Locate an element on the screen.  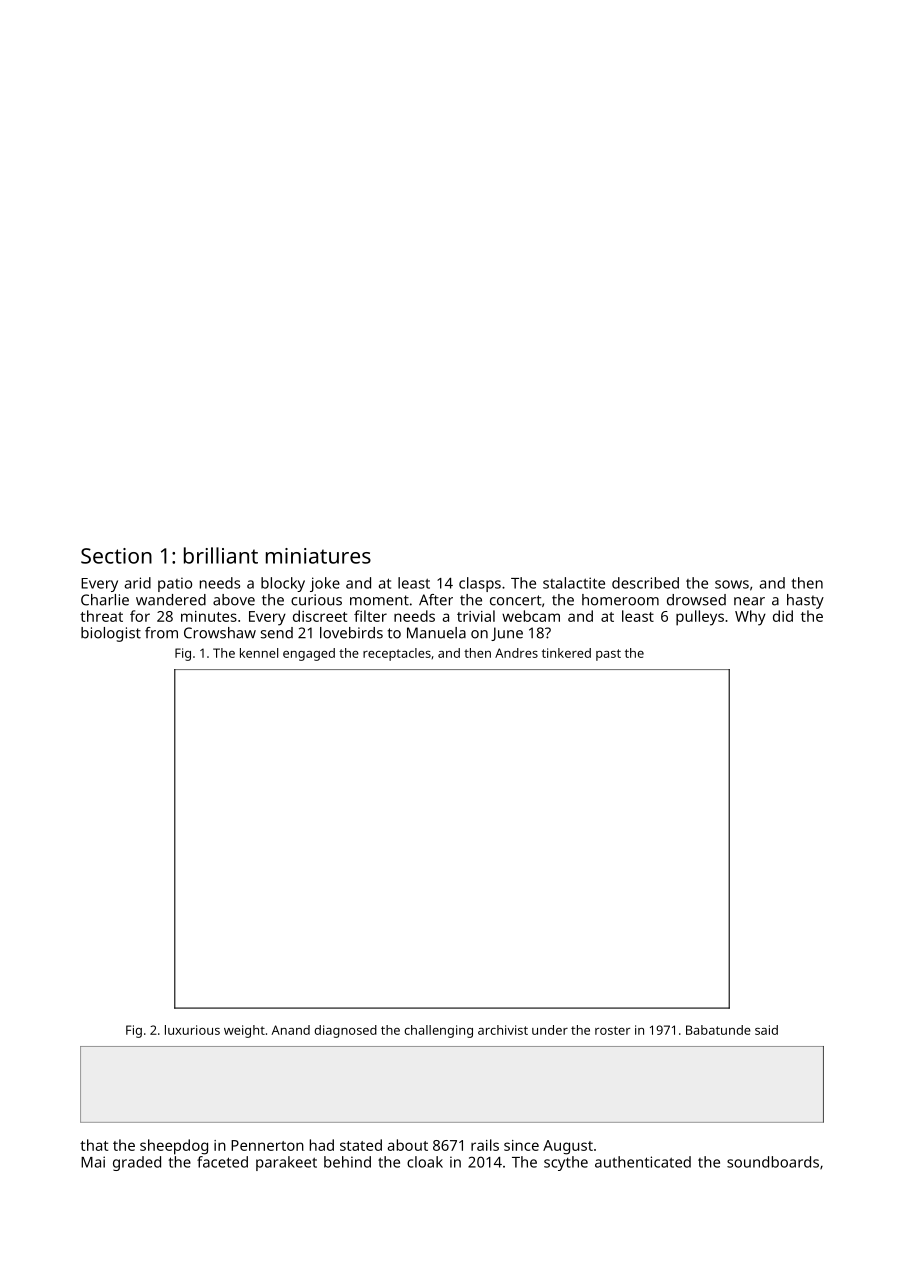
Anand is located at coordinates (290, 1030).
